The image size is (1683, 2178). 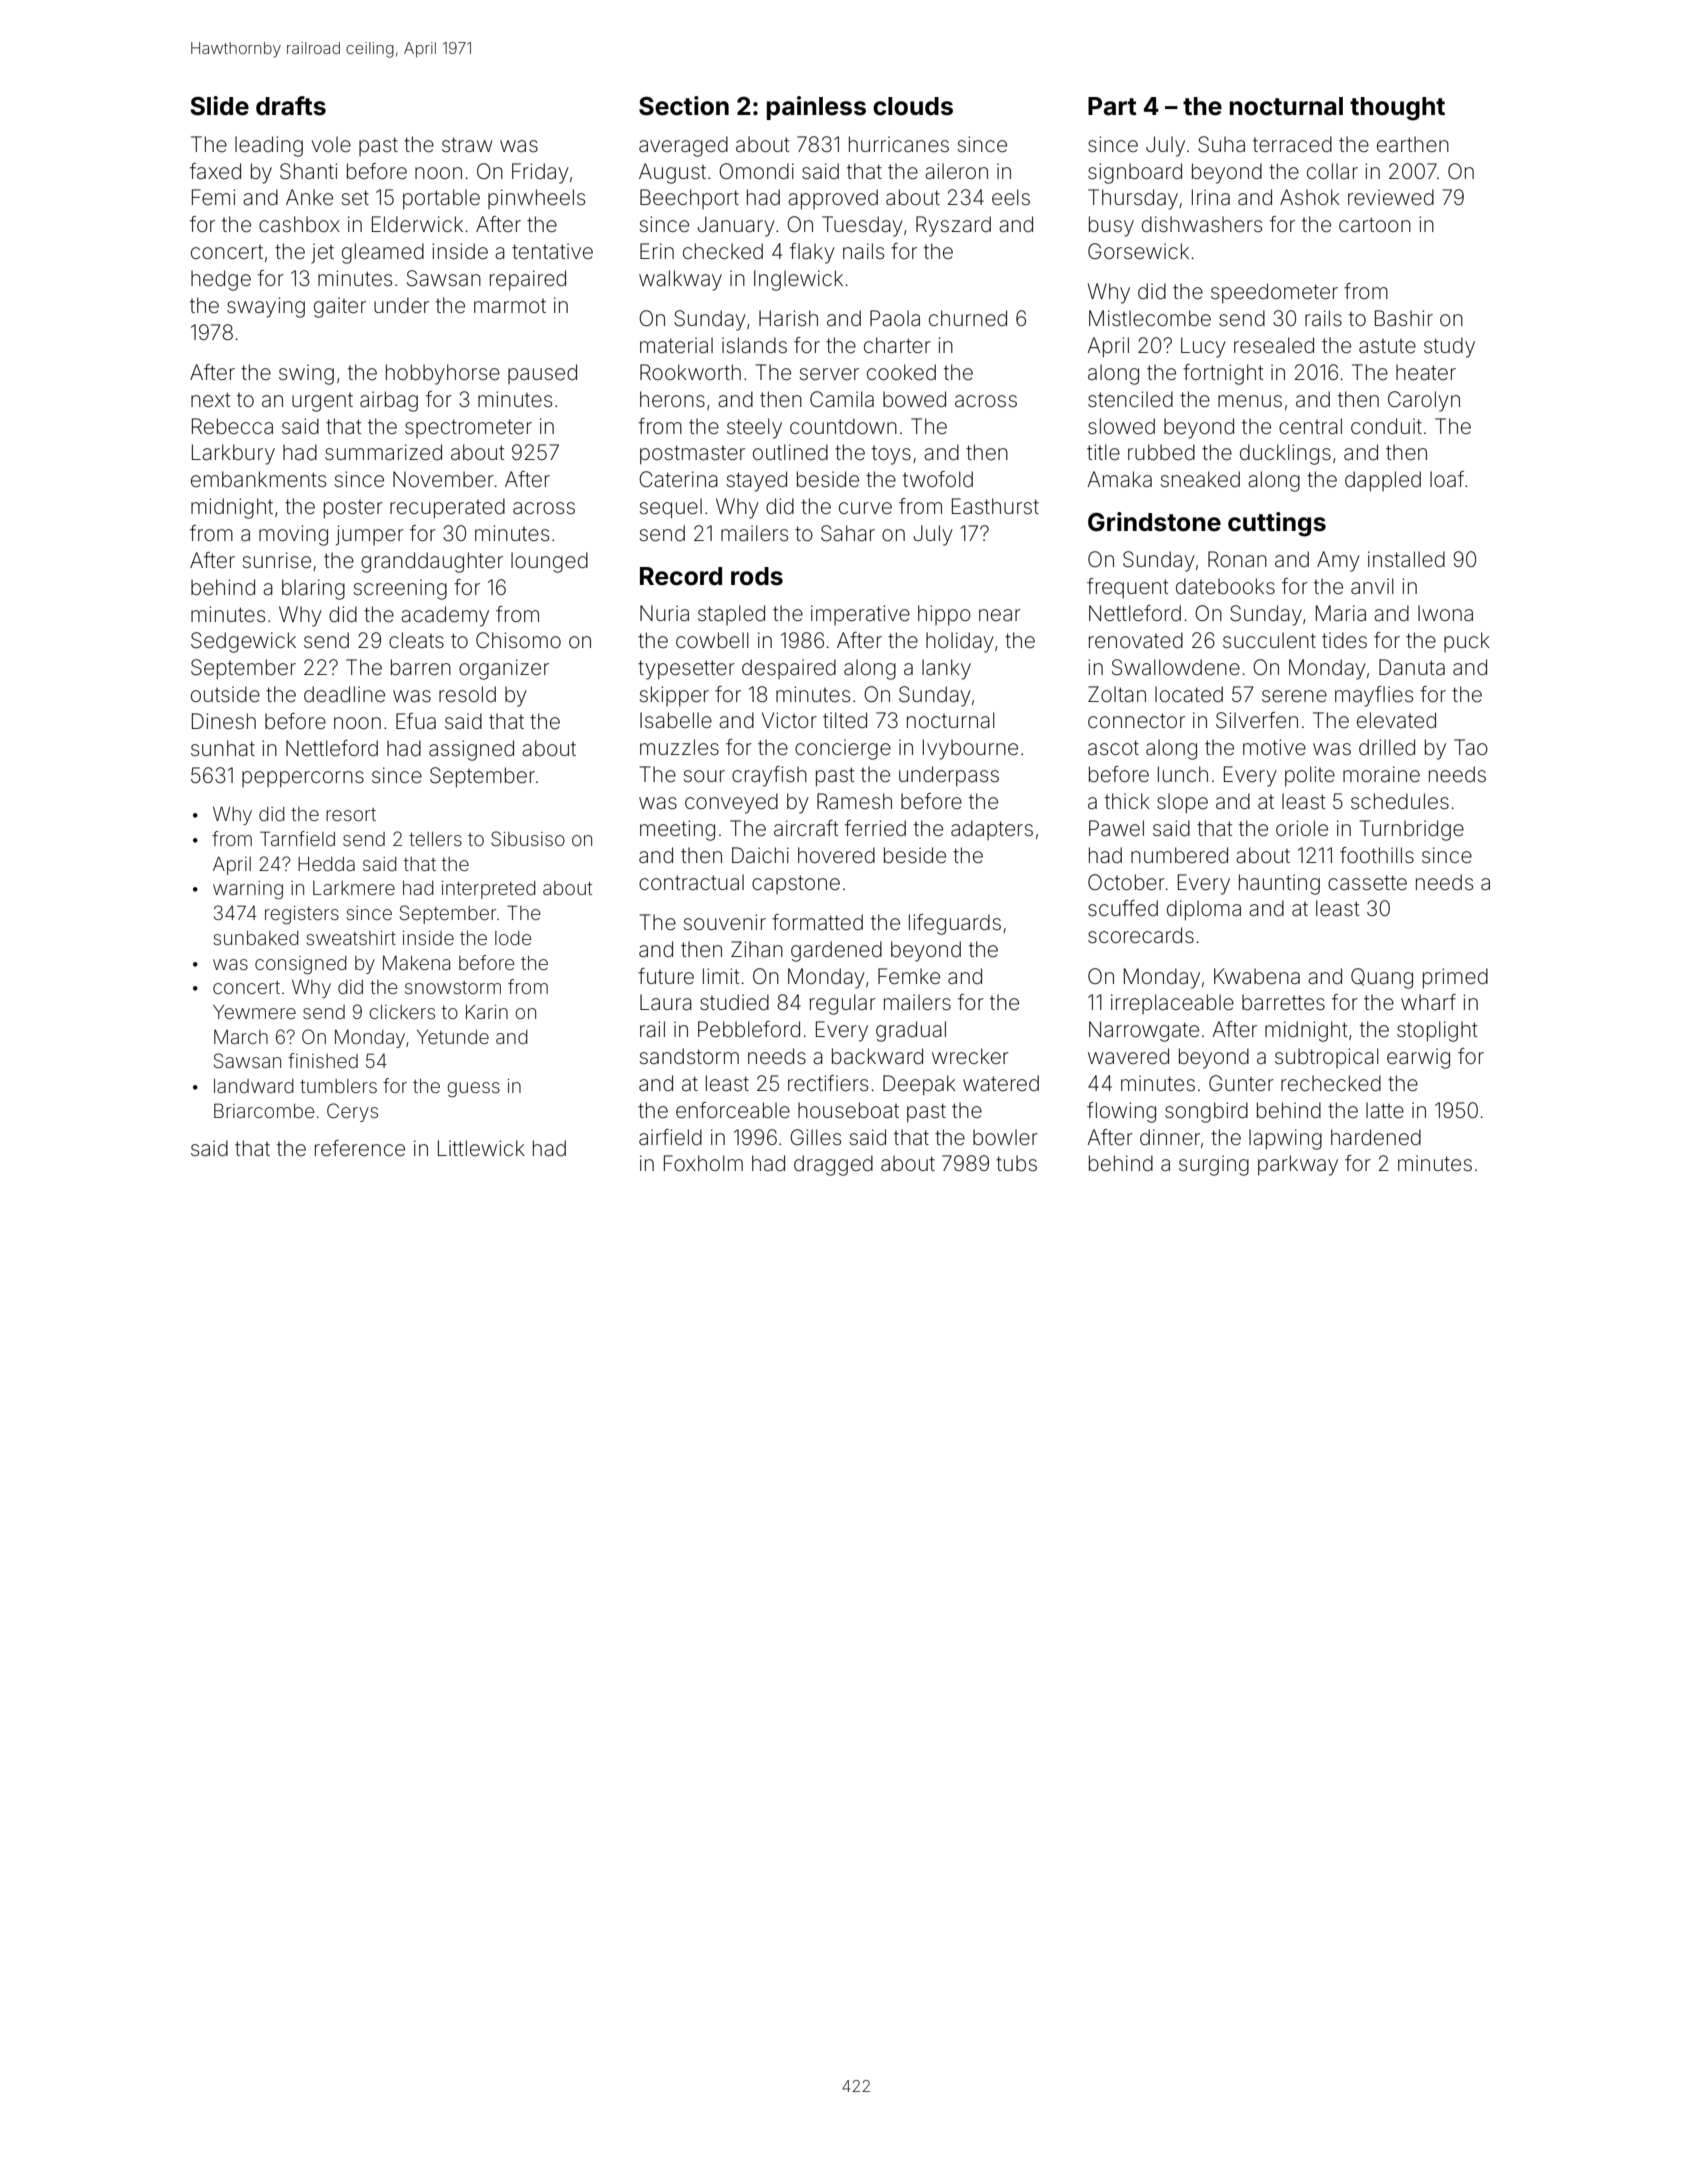 I want to click on Silverfen, so click(x=1257, y=720).
